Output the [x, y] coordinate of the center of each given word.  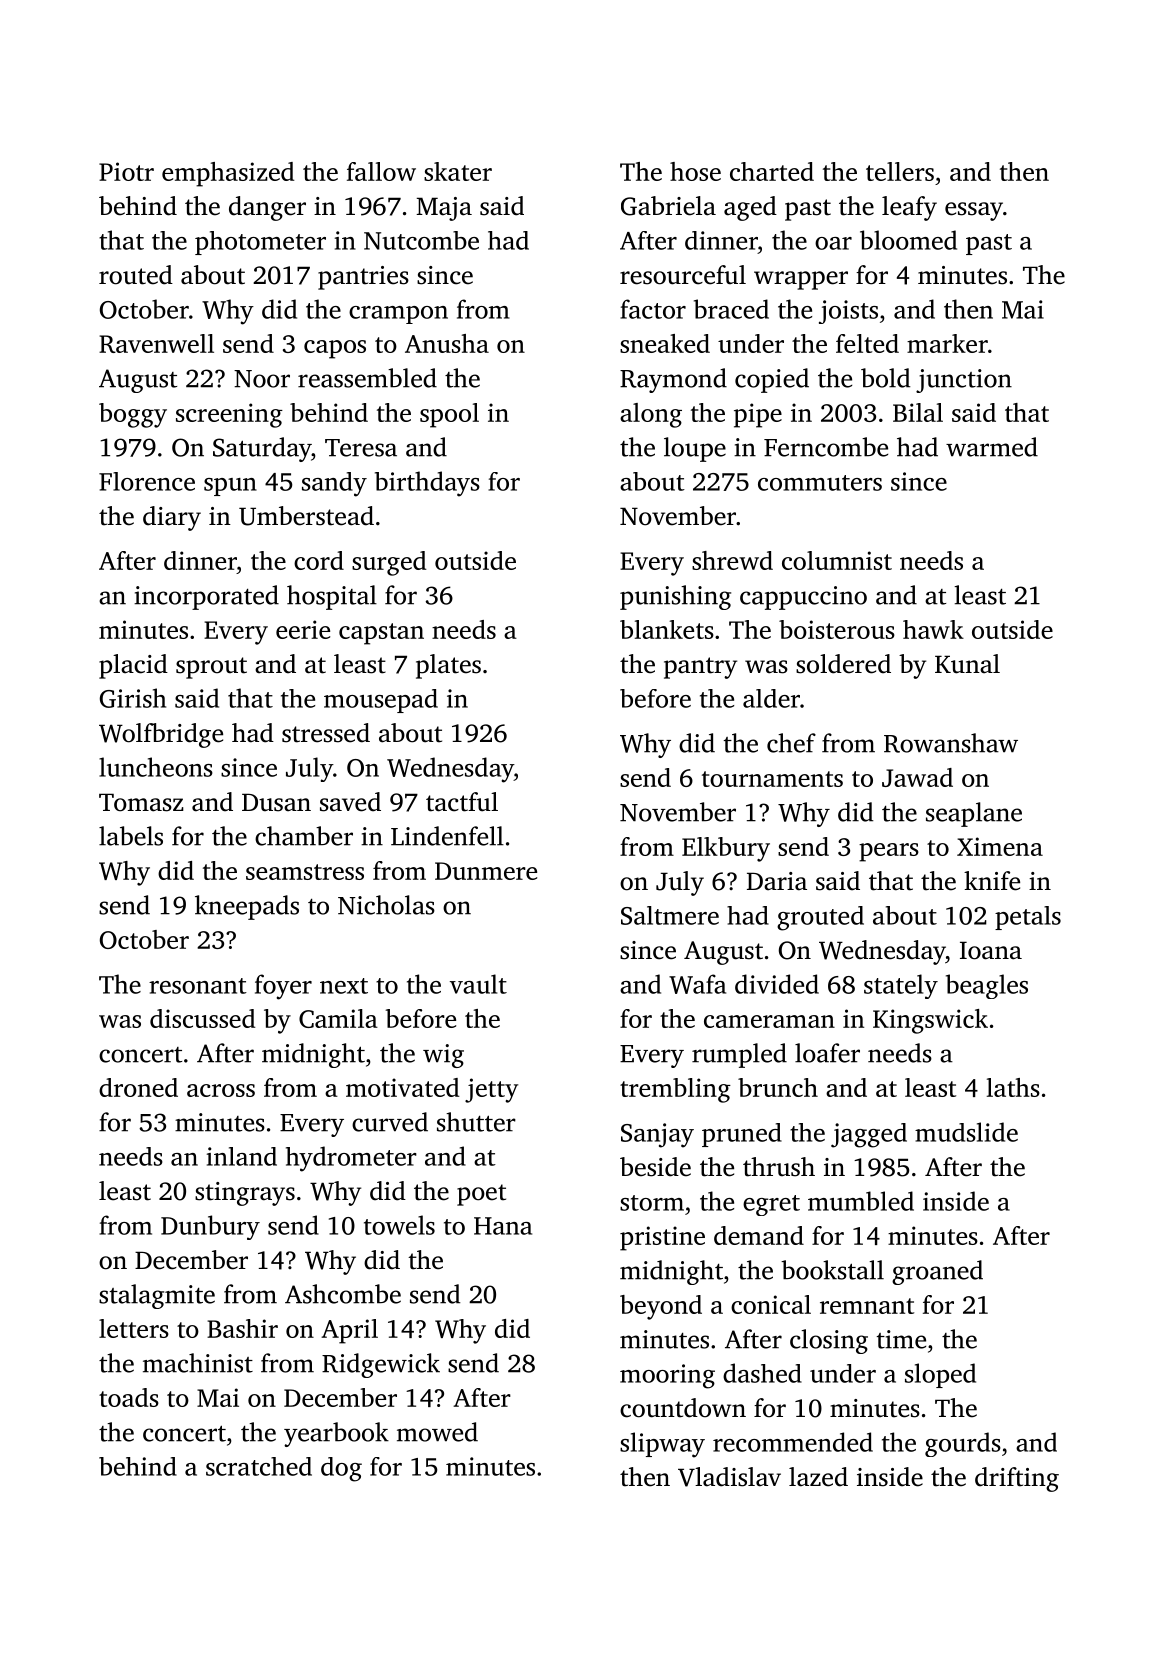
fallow [381, 171]
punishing [675, 597]
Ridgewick [381, 1365]
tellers [900, 171]
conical [771, 1304]
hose [695, 171]
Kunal [967, 664]
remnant [867, 1306]
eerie [303, 629]
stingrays [245, 1194]
